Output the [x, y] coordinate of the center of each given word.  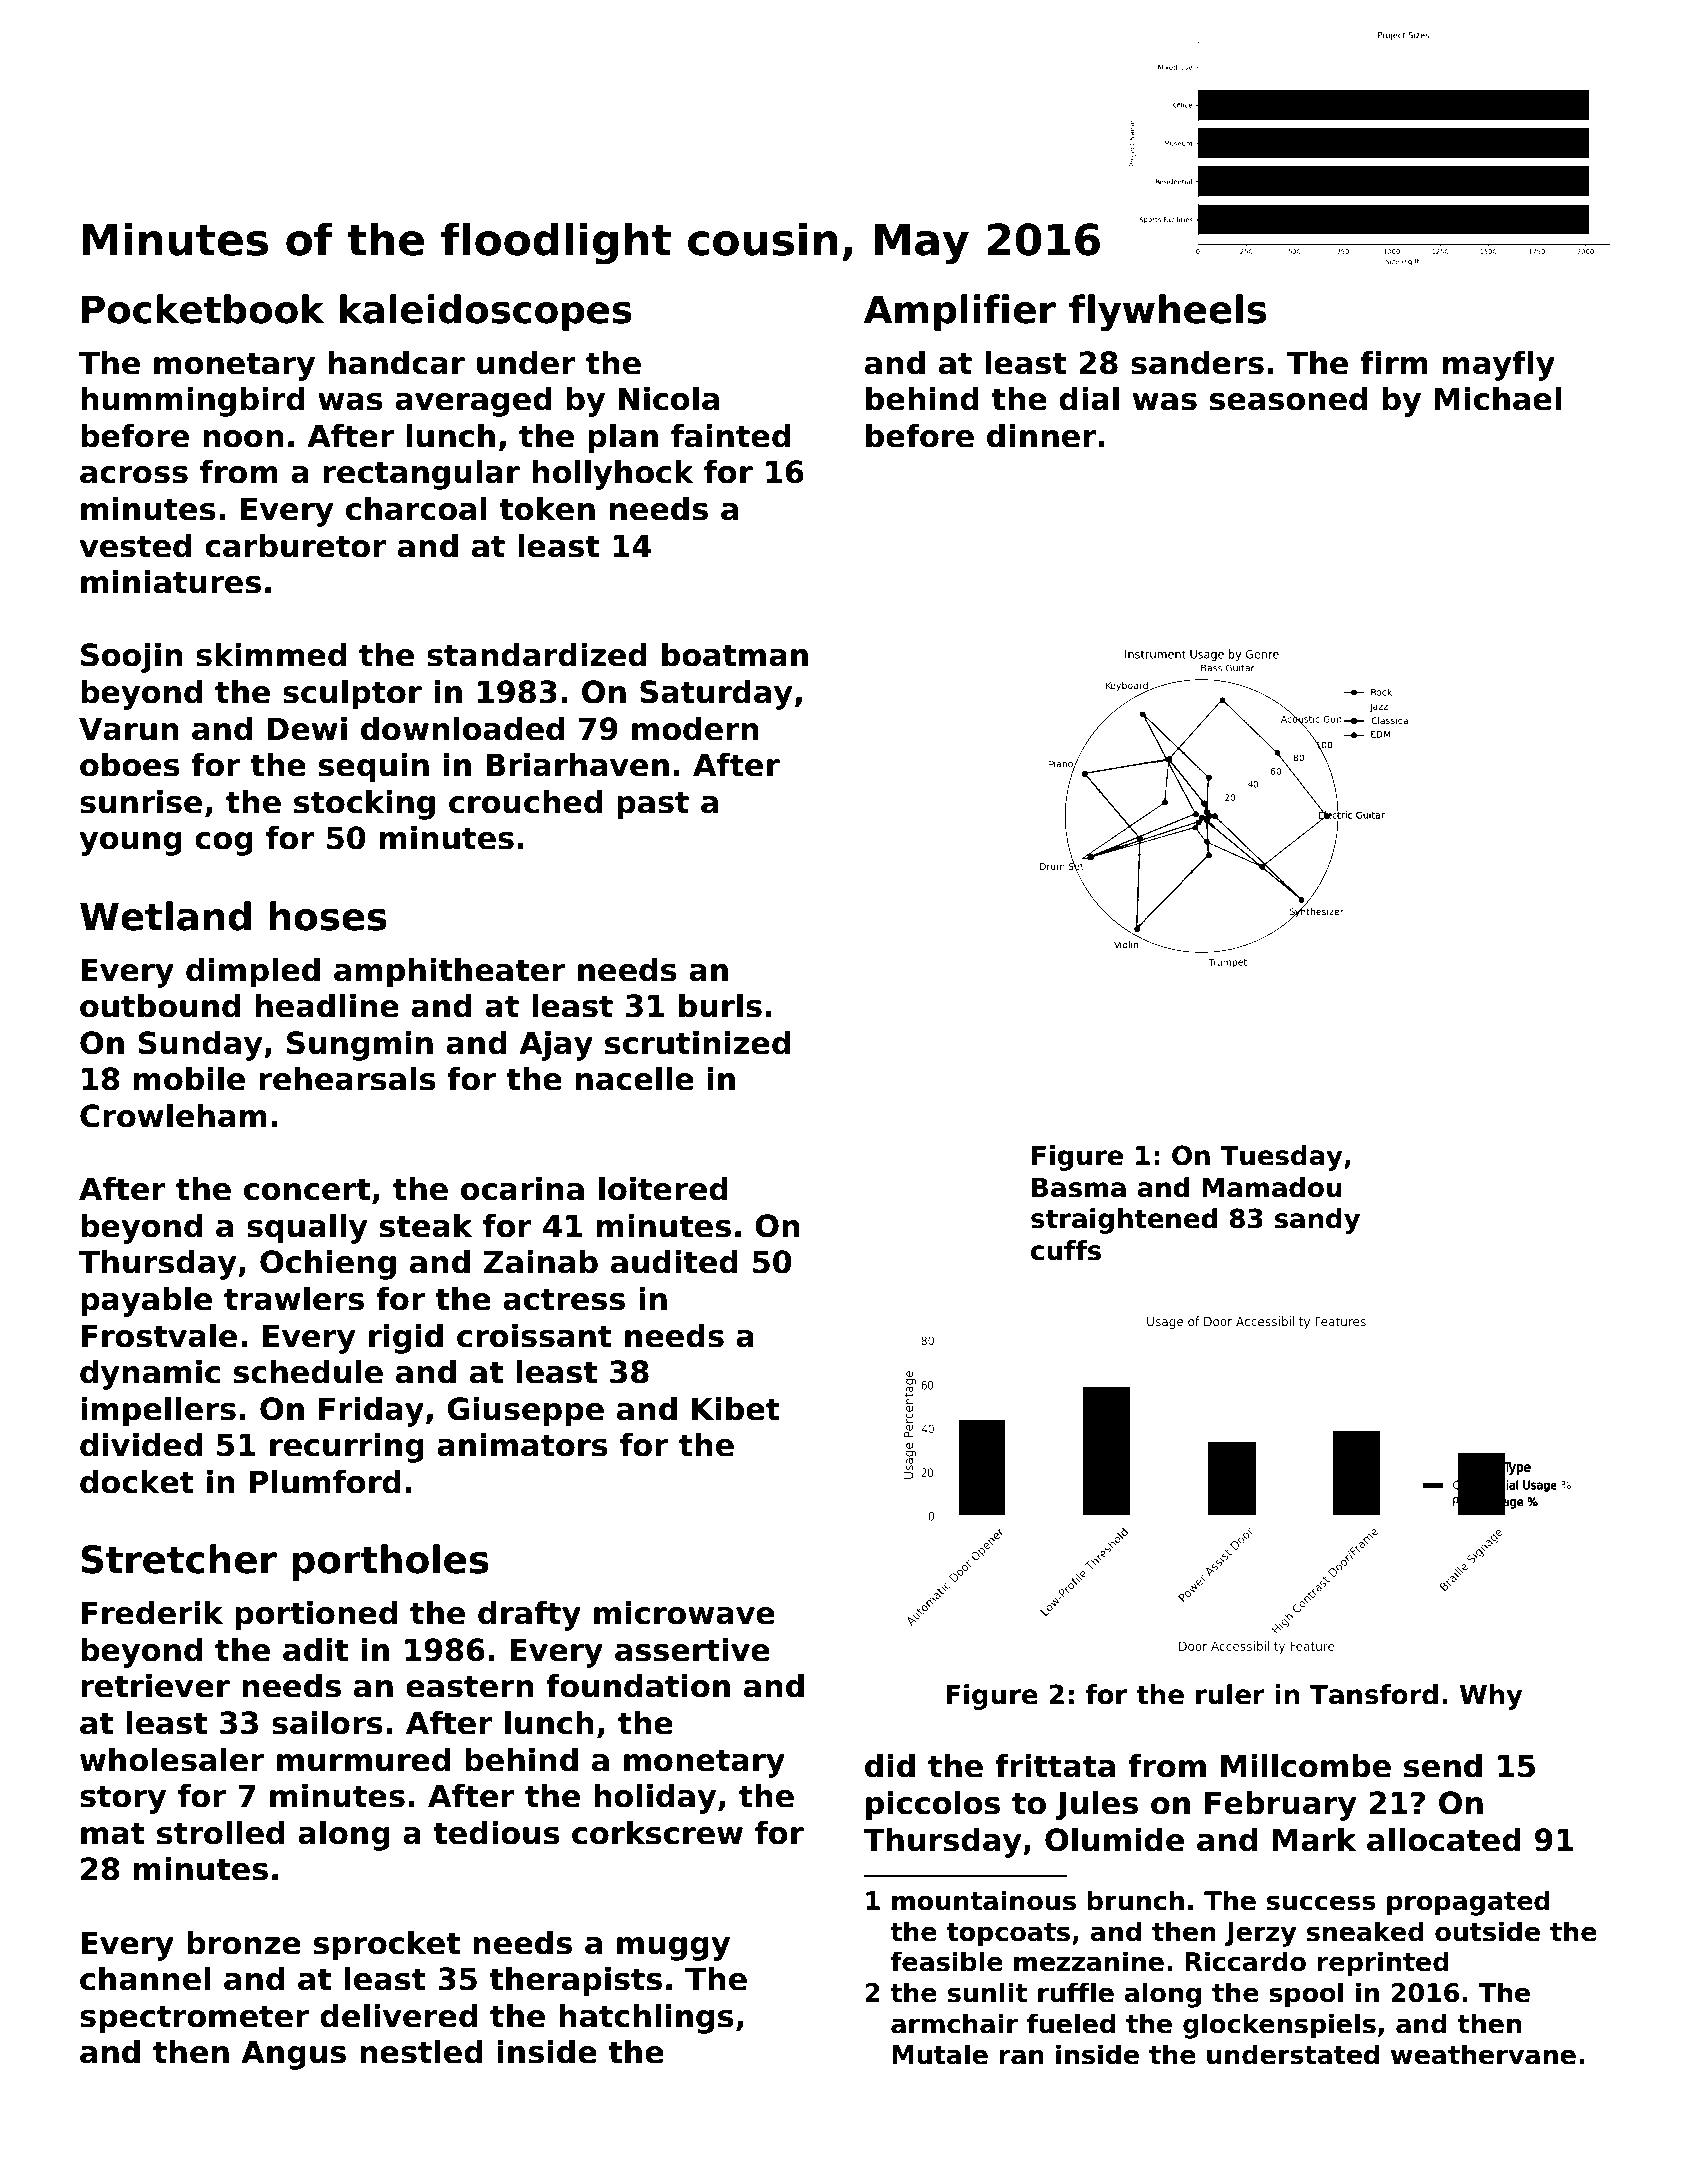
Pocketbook [203, 309]
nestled [421, 2052]
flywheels [1167, 312]
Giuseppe [525, 1411]
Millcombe [1306, 1766]
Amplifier [960, 312]
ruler [1230, 1694]
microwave [684, 1613]
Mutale [940, 2054]
